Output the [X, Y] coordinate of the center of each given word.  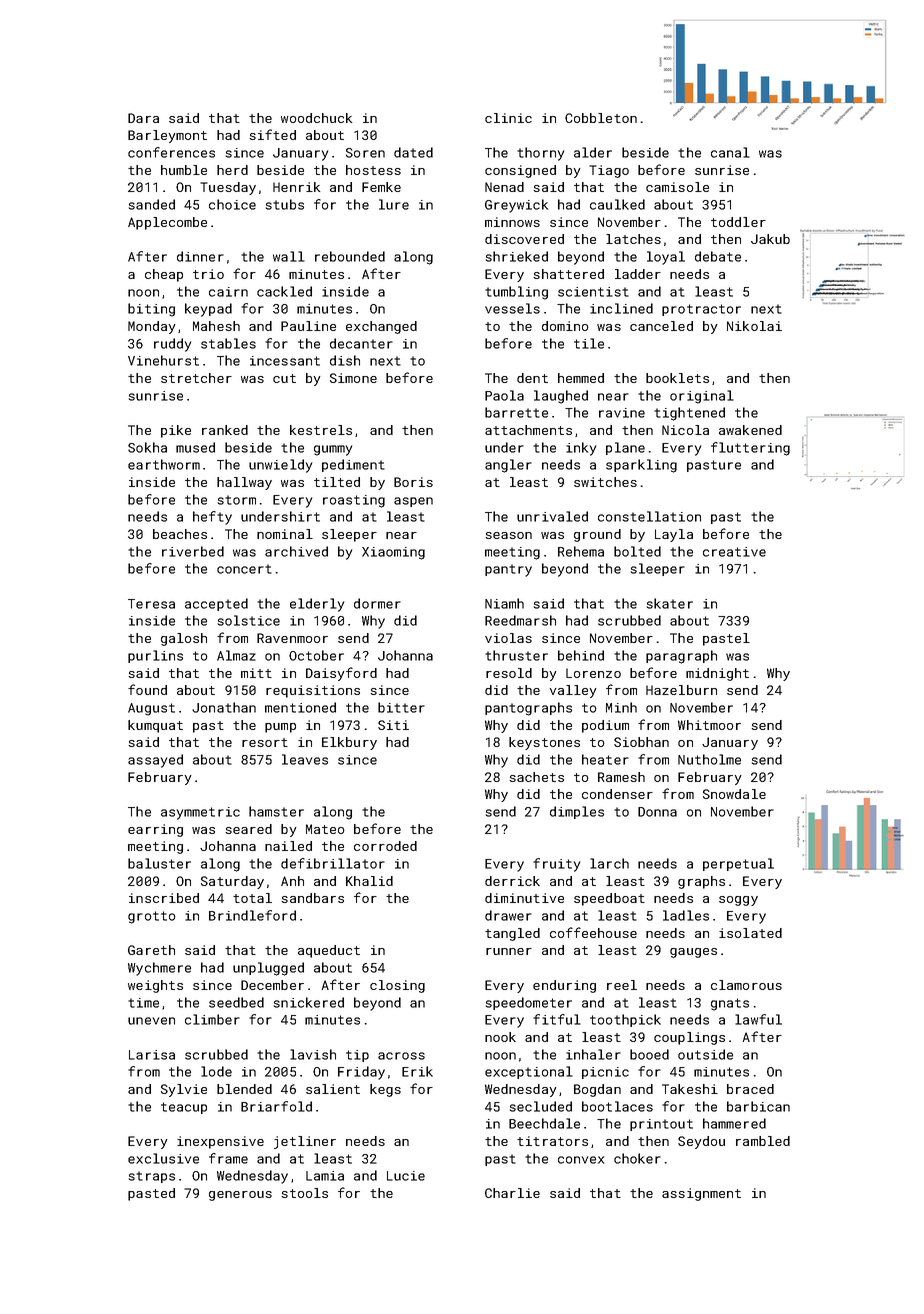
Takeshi [690, 1089]
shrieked [517, 256]
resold [509, 673]
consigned [520, 171]
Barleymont [167, 136]
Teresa [151, 604]
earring [155, 830]
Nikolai [754, 326]
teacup [184, 1108]
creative [734, 552]
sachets [536, 777]
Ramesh [621, 777]
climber [212, 1019]
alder [593, 152]
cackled [284, 291]
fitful [557, 1019]
